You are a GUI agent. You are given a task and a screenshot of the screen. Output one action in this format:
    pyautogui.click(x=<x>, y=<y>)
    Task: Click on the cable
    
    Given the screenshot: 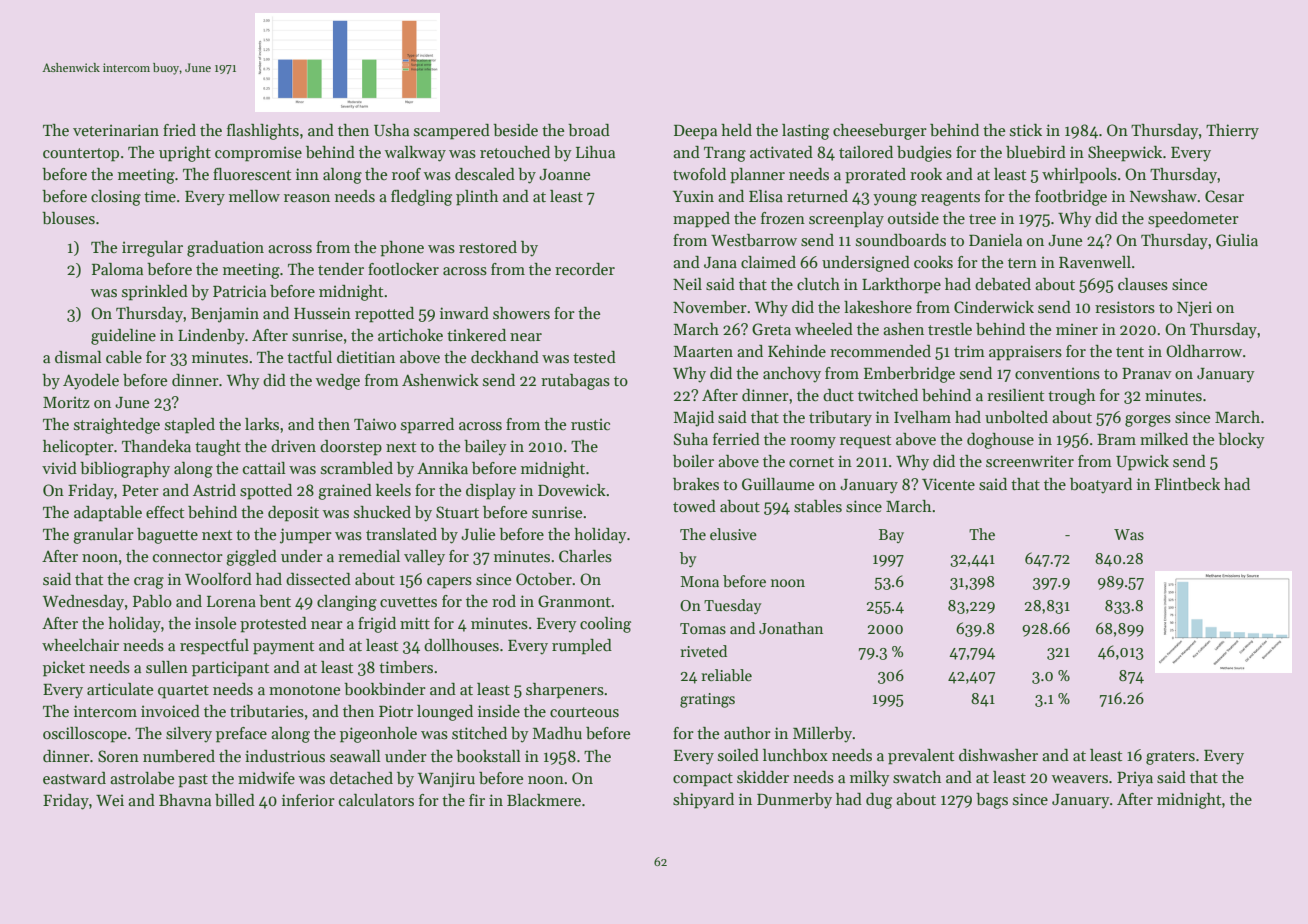 What is the action you would take?
    pyautogui.click(x=124, y=357)
